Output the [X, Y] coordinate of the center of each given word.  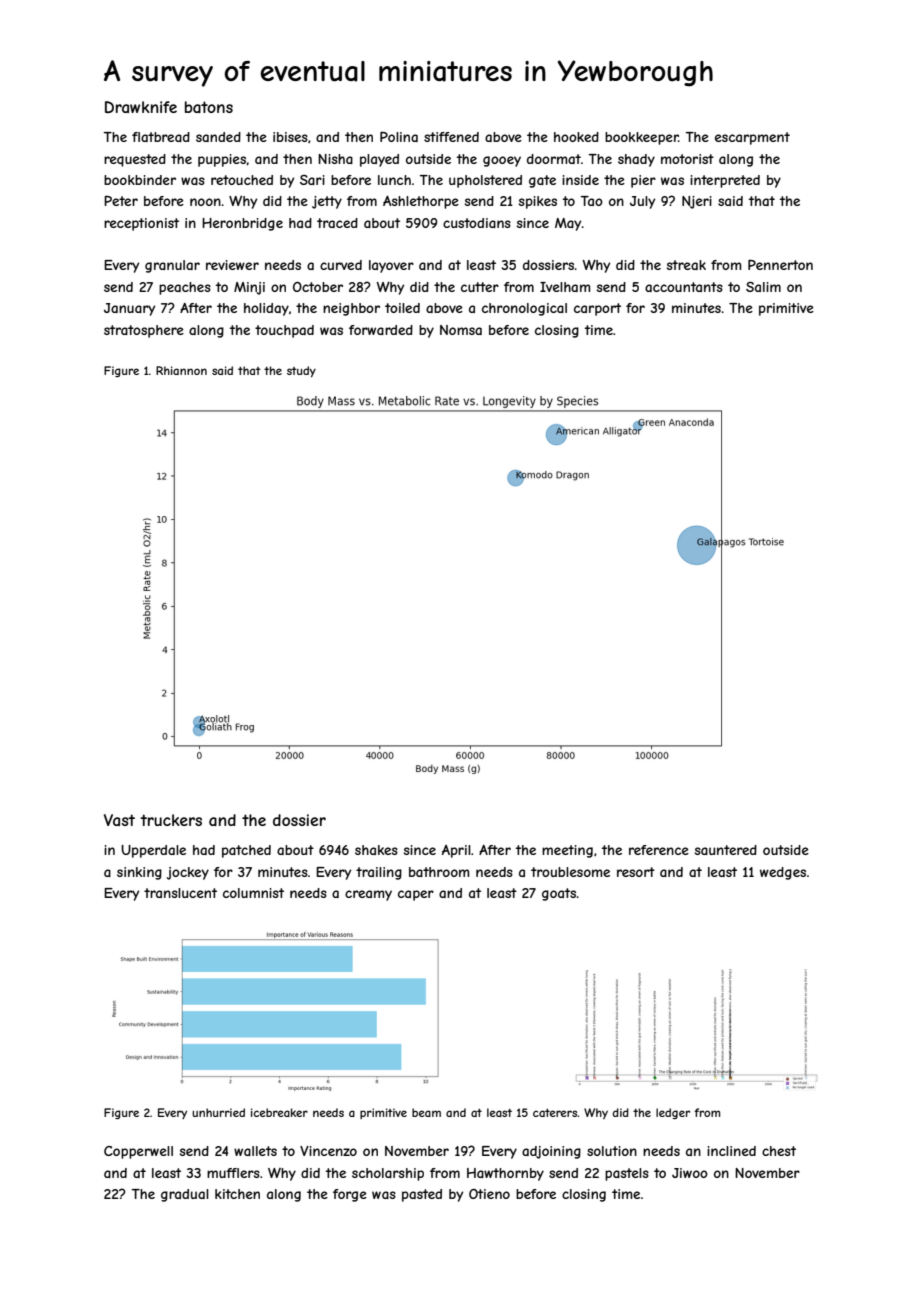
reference [659, 850]
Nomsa [461, 330]
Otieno [489, 1194]
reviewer [232, 265]
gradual [185, 1195]
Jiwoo [690, 1173]
